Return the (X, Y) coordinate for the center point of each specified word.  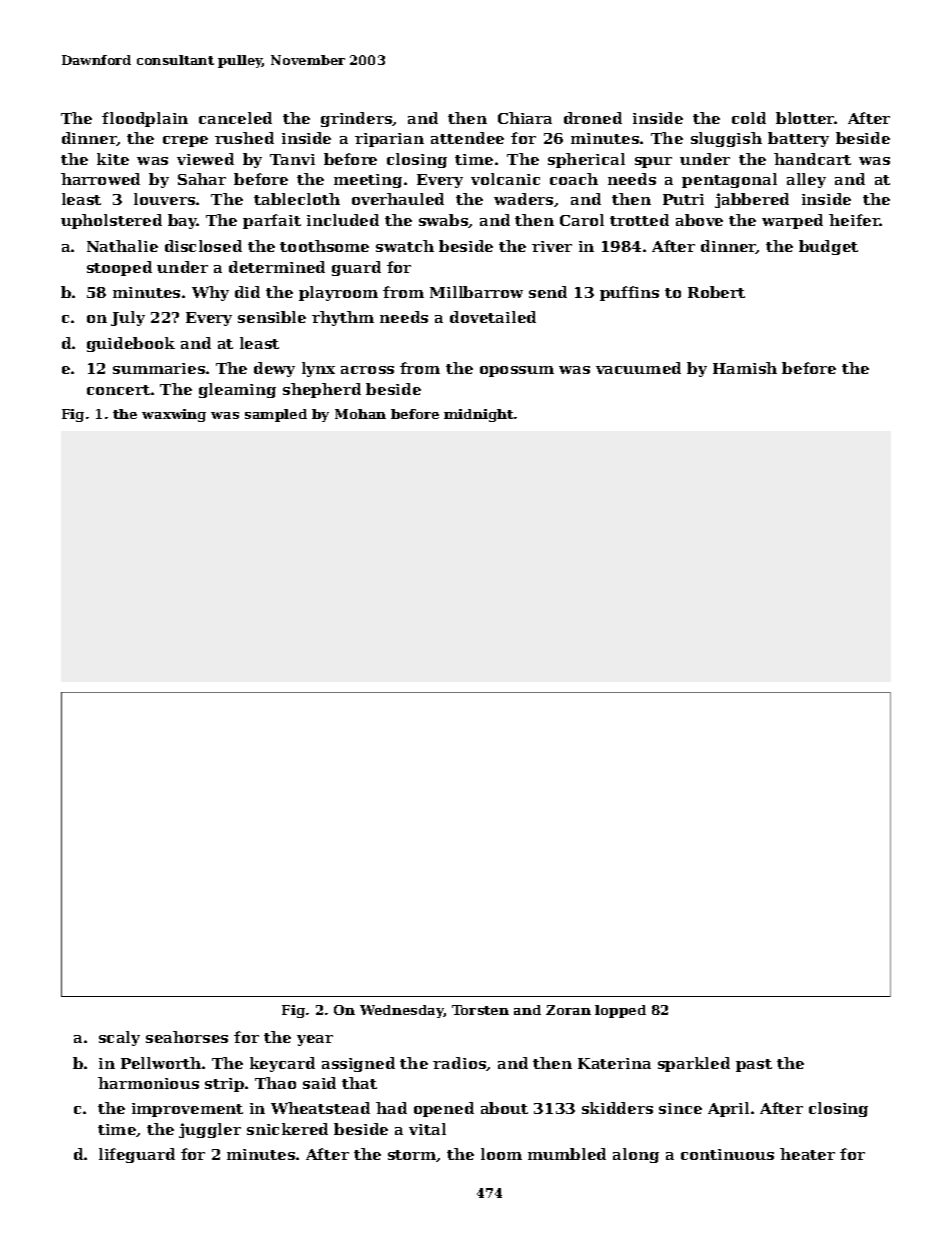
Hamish (745, 368)
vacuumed (638, 368)
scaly (119, 1038)
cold (749, 118)
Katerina (614, 1063)
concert (118, 390)
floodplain (145, 119)
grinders (356, 119)
